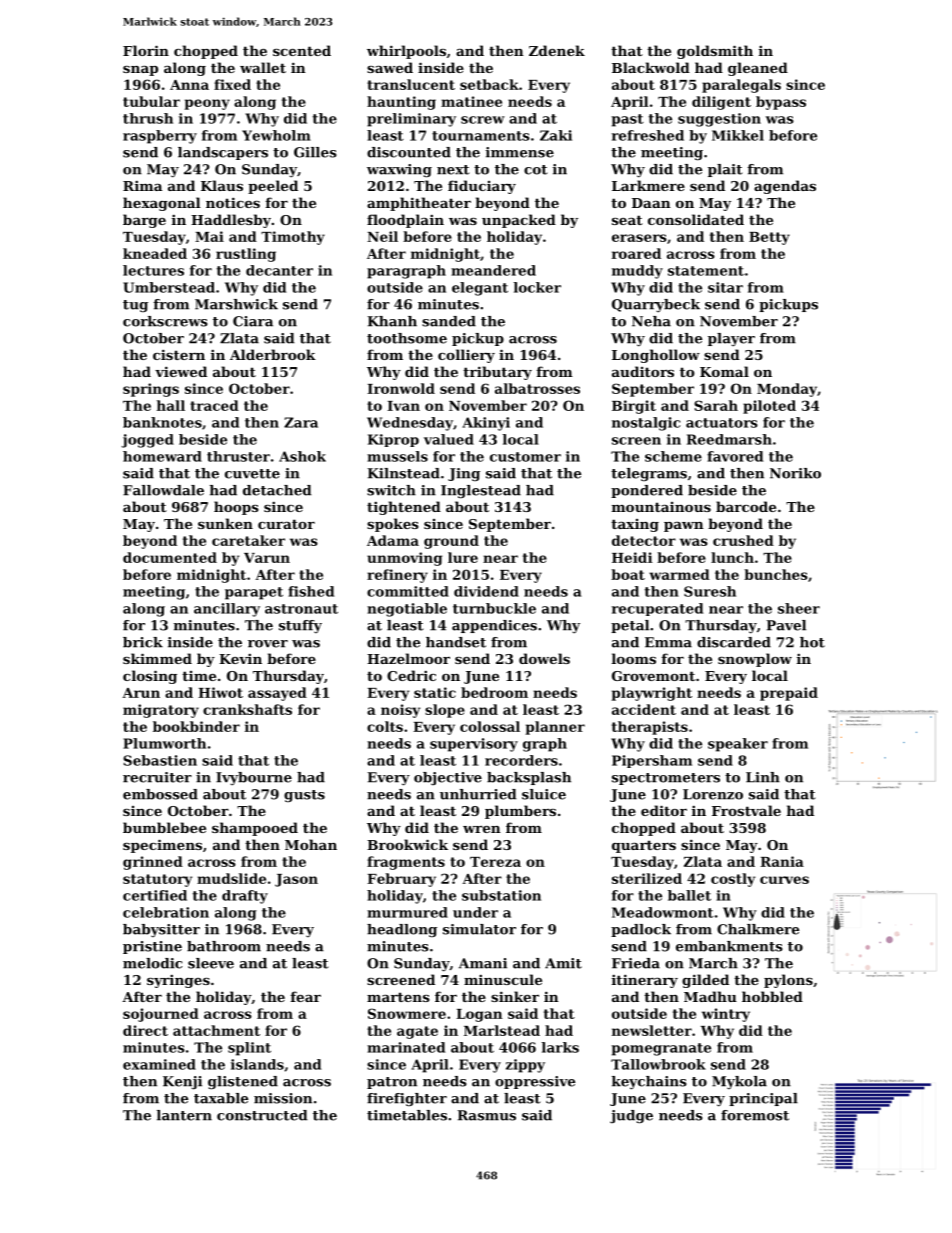  What do you see at coordinates (453, 170) in the screenshot?
I see `next` at bounding box center [453, 170].
